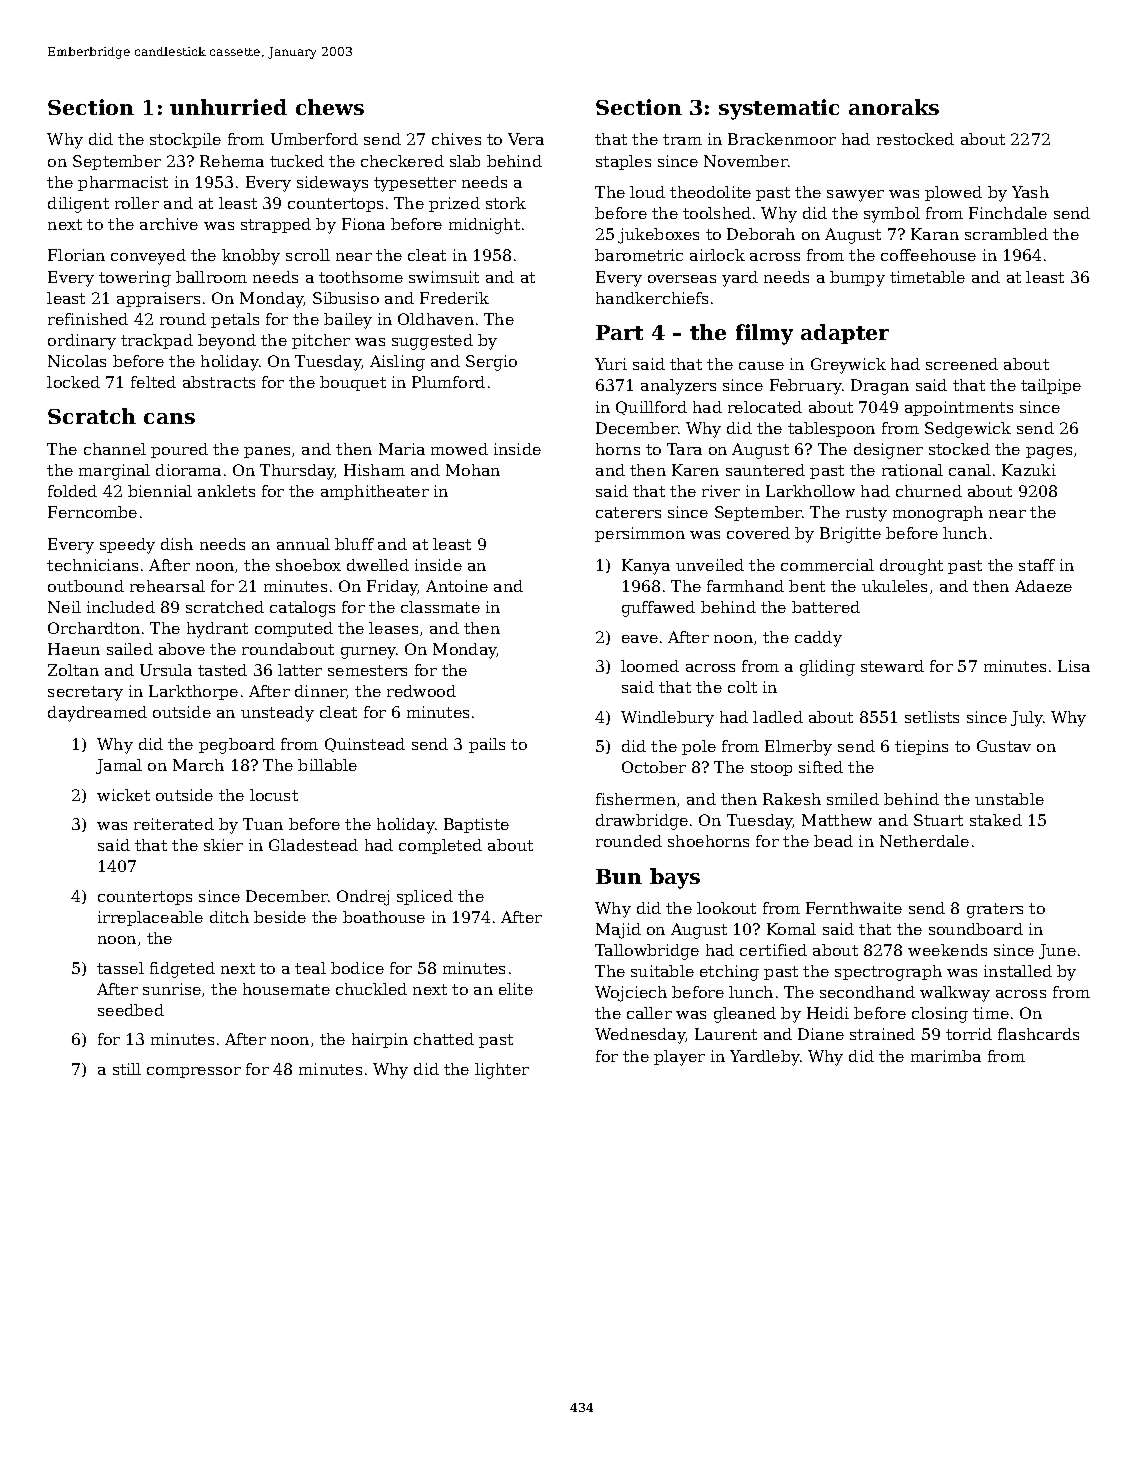  Describe the element at coordinates (894, 107) in the image. I see `anoraks` at that location.
